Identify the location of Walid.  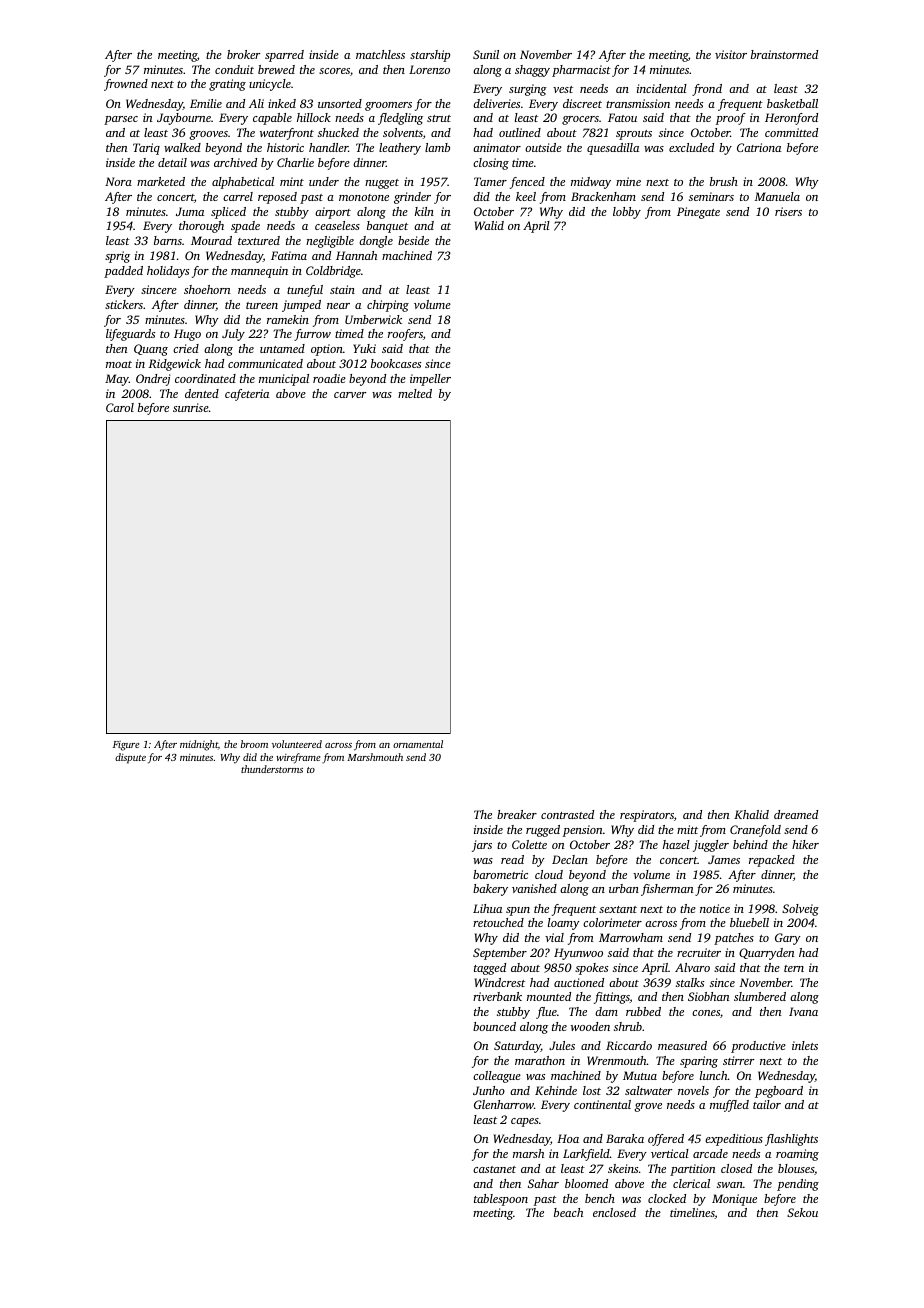
(489, 225).
